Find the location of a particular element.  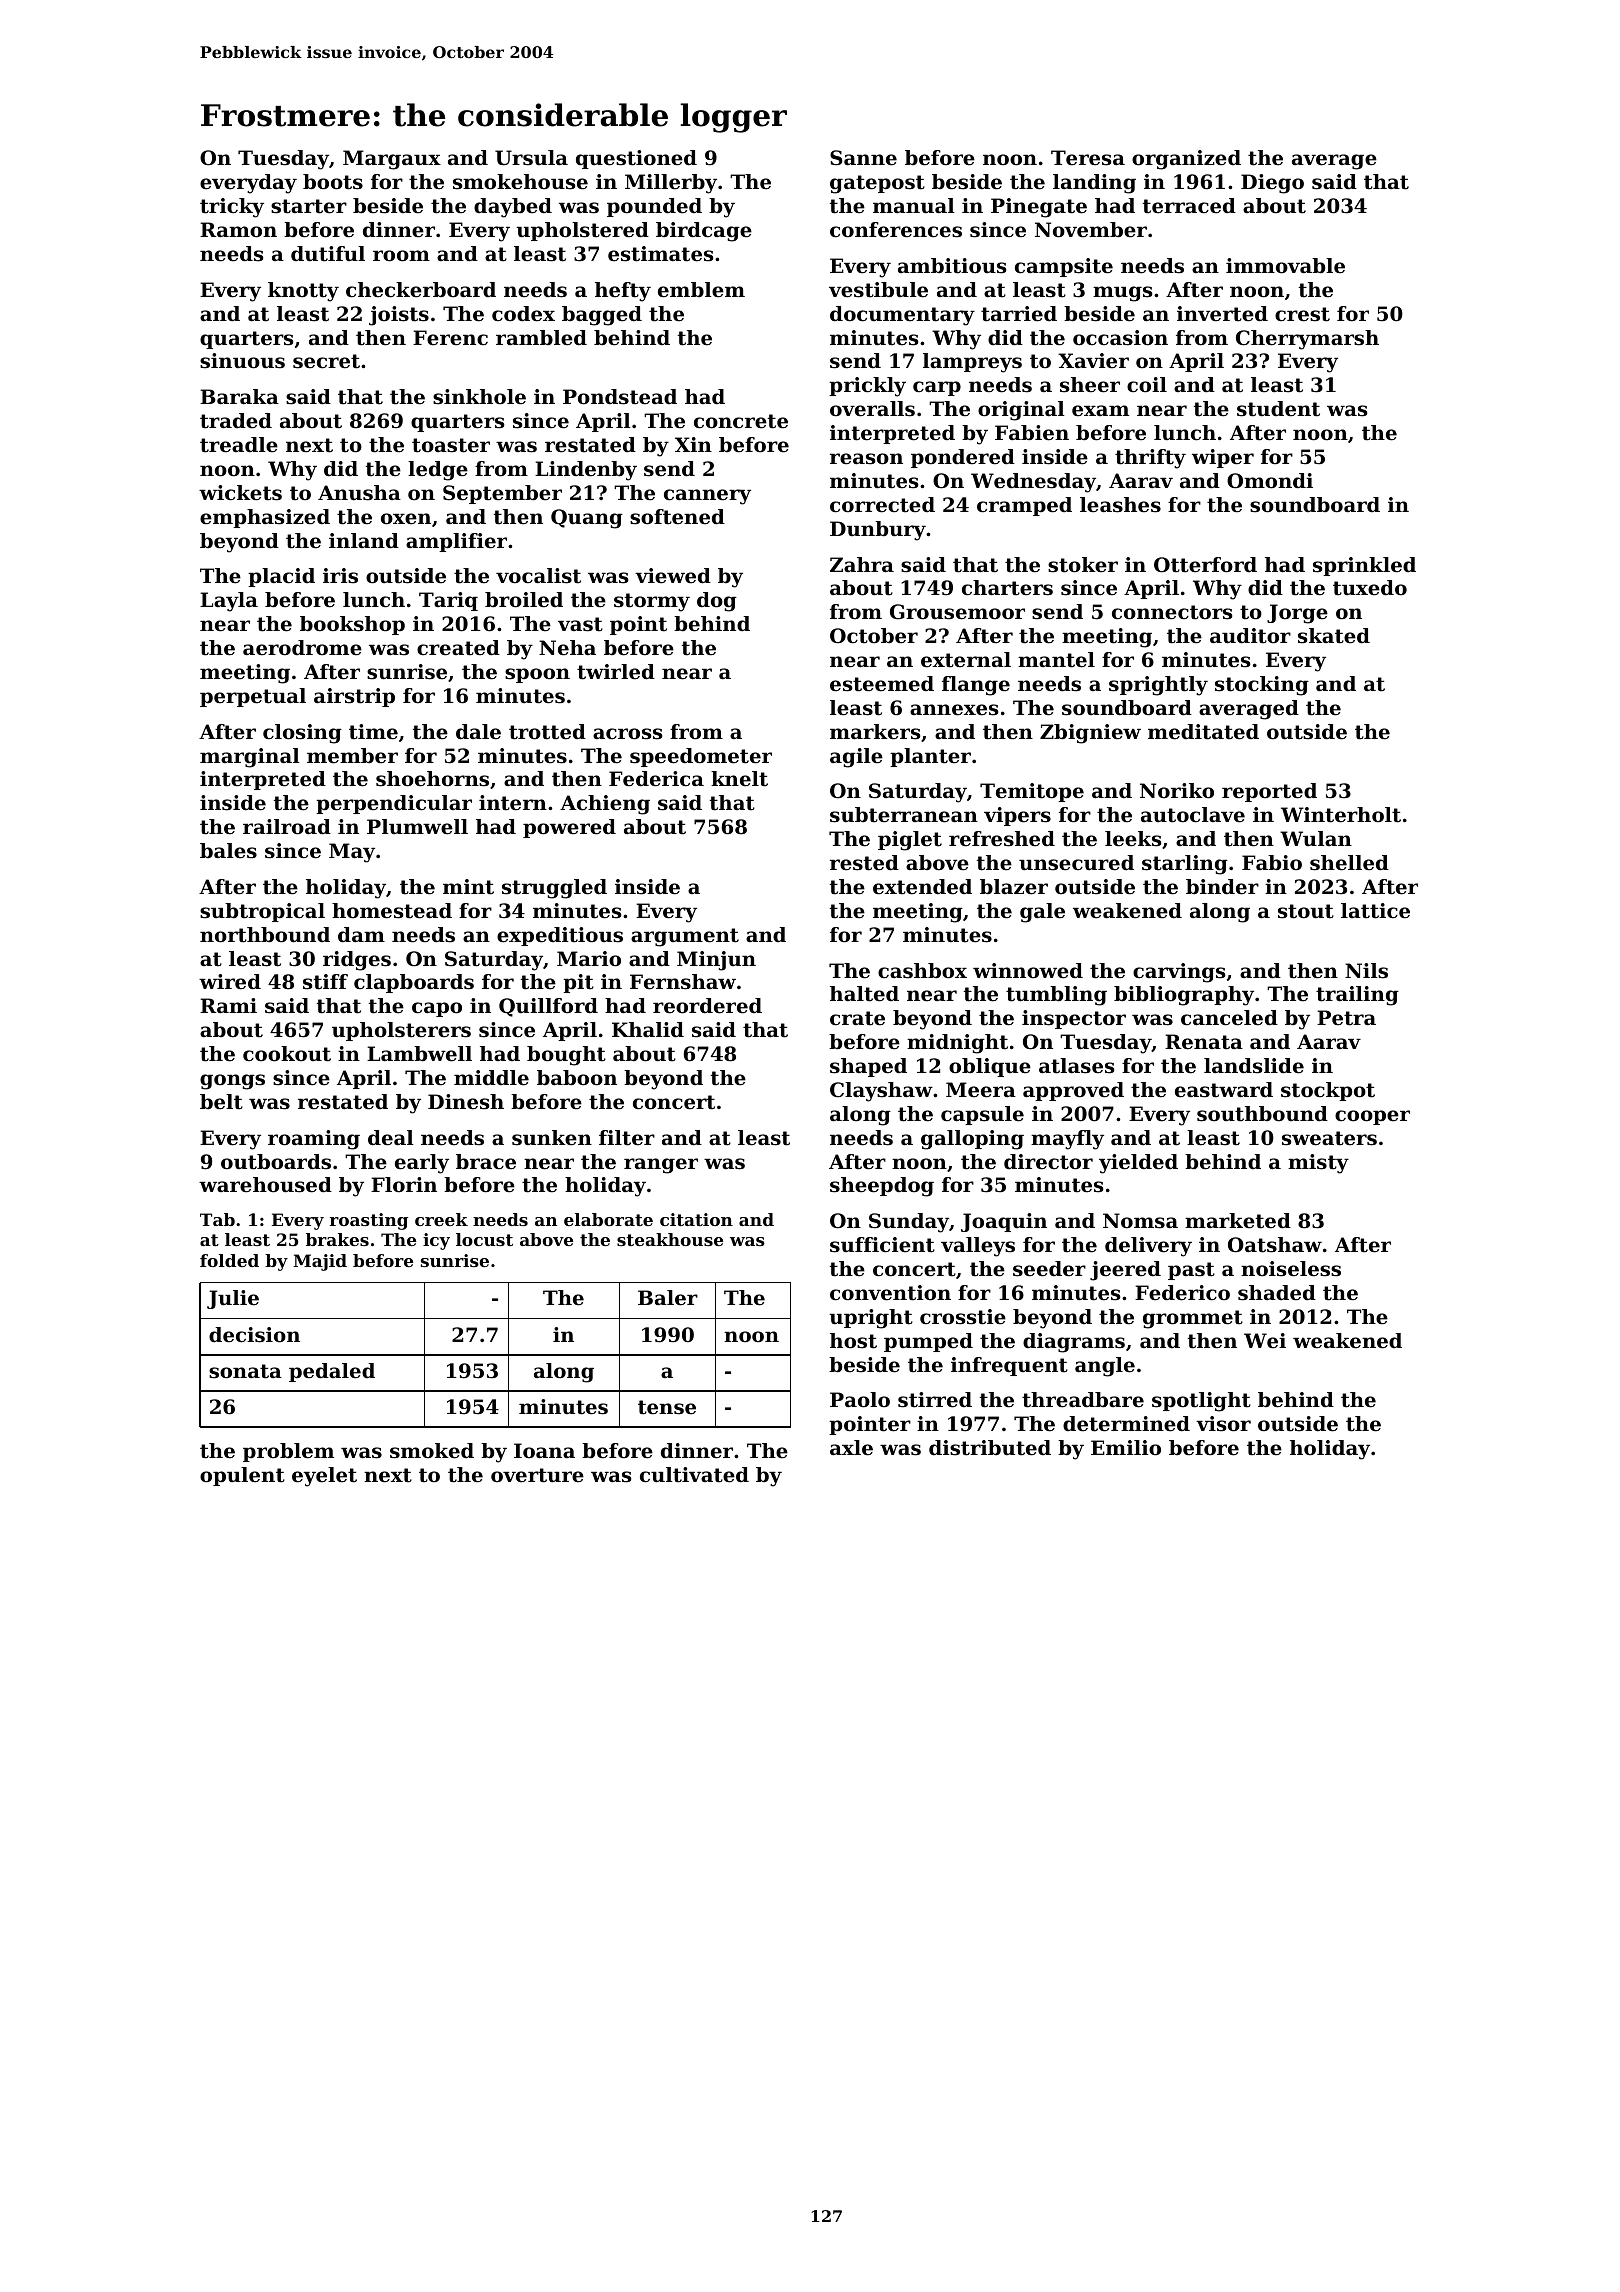

original is located at coordinates (1021, 411).
